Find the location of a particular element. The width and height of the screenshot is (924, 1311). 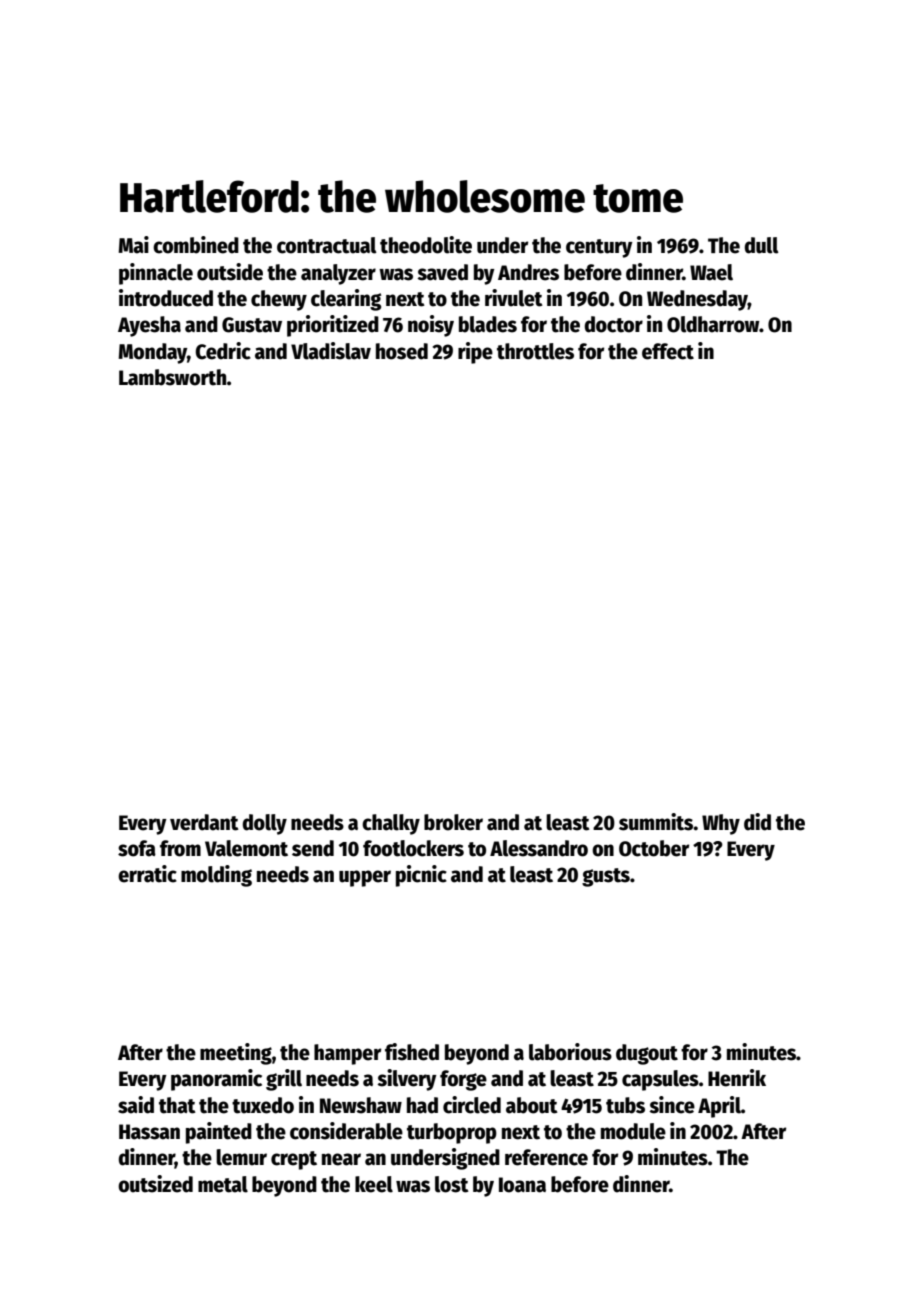

lost is located at coordinates (452, 1184).
